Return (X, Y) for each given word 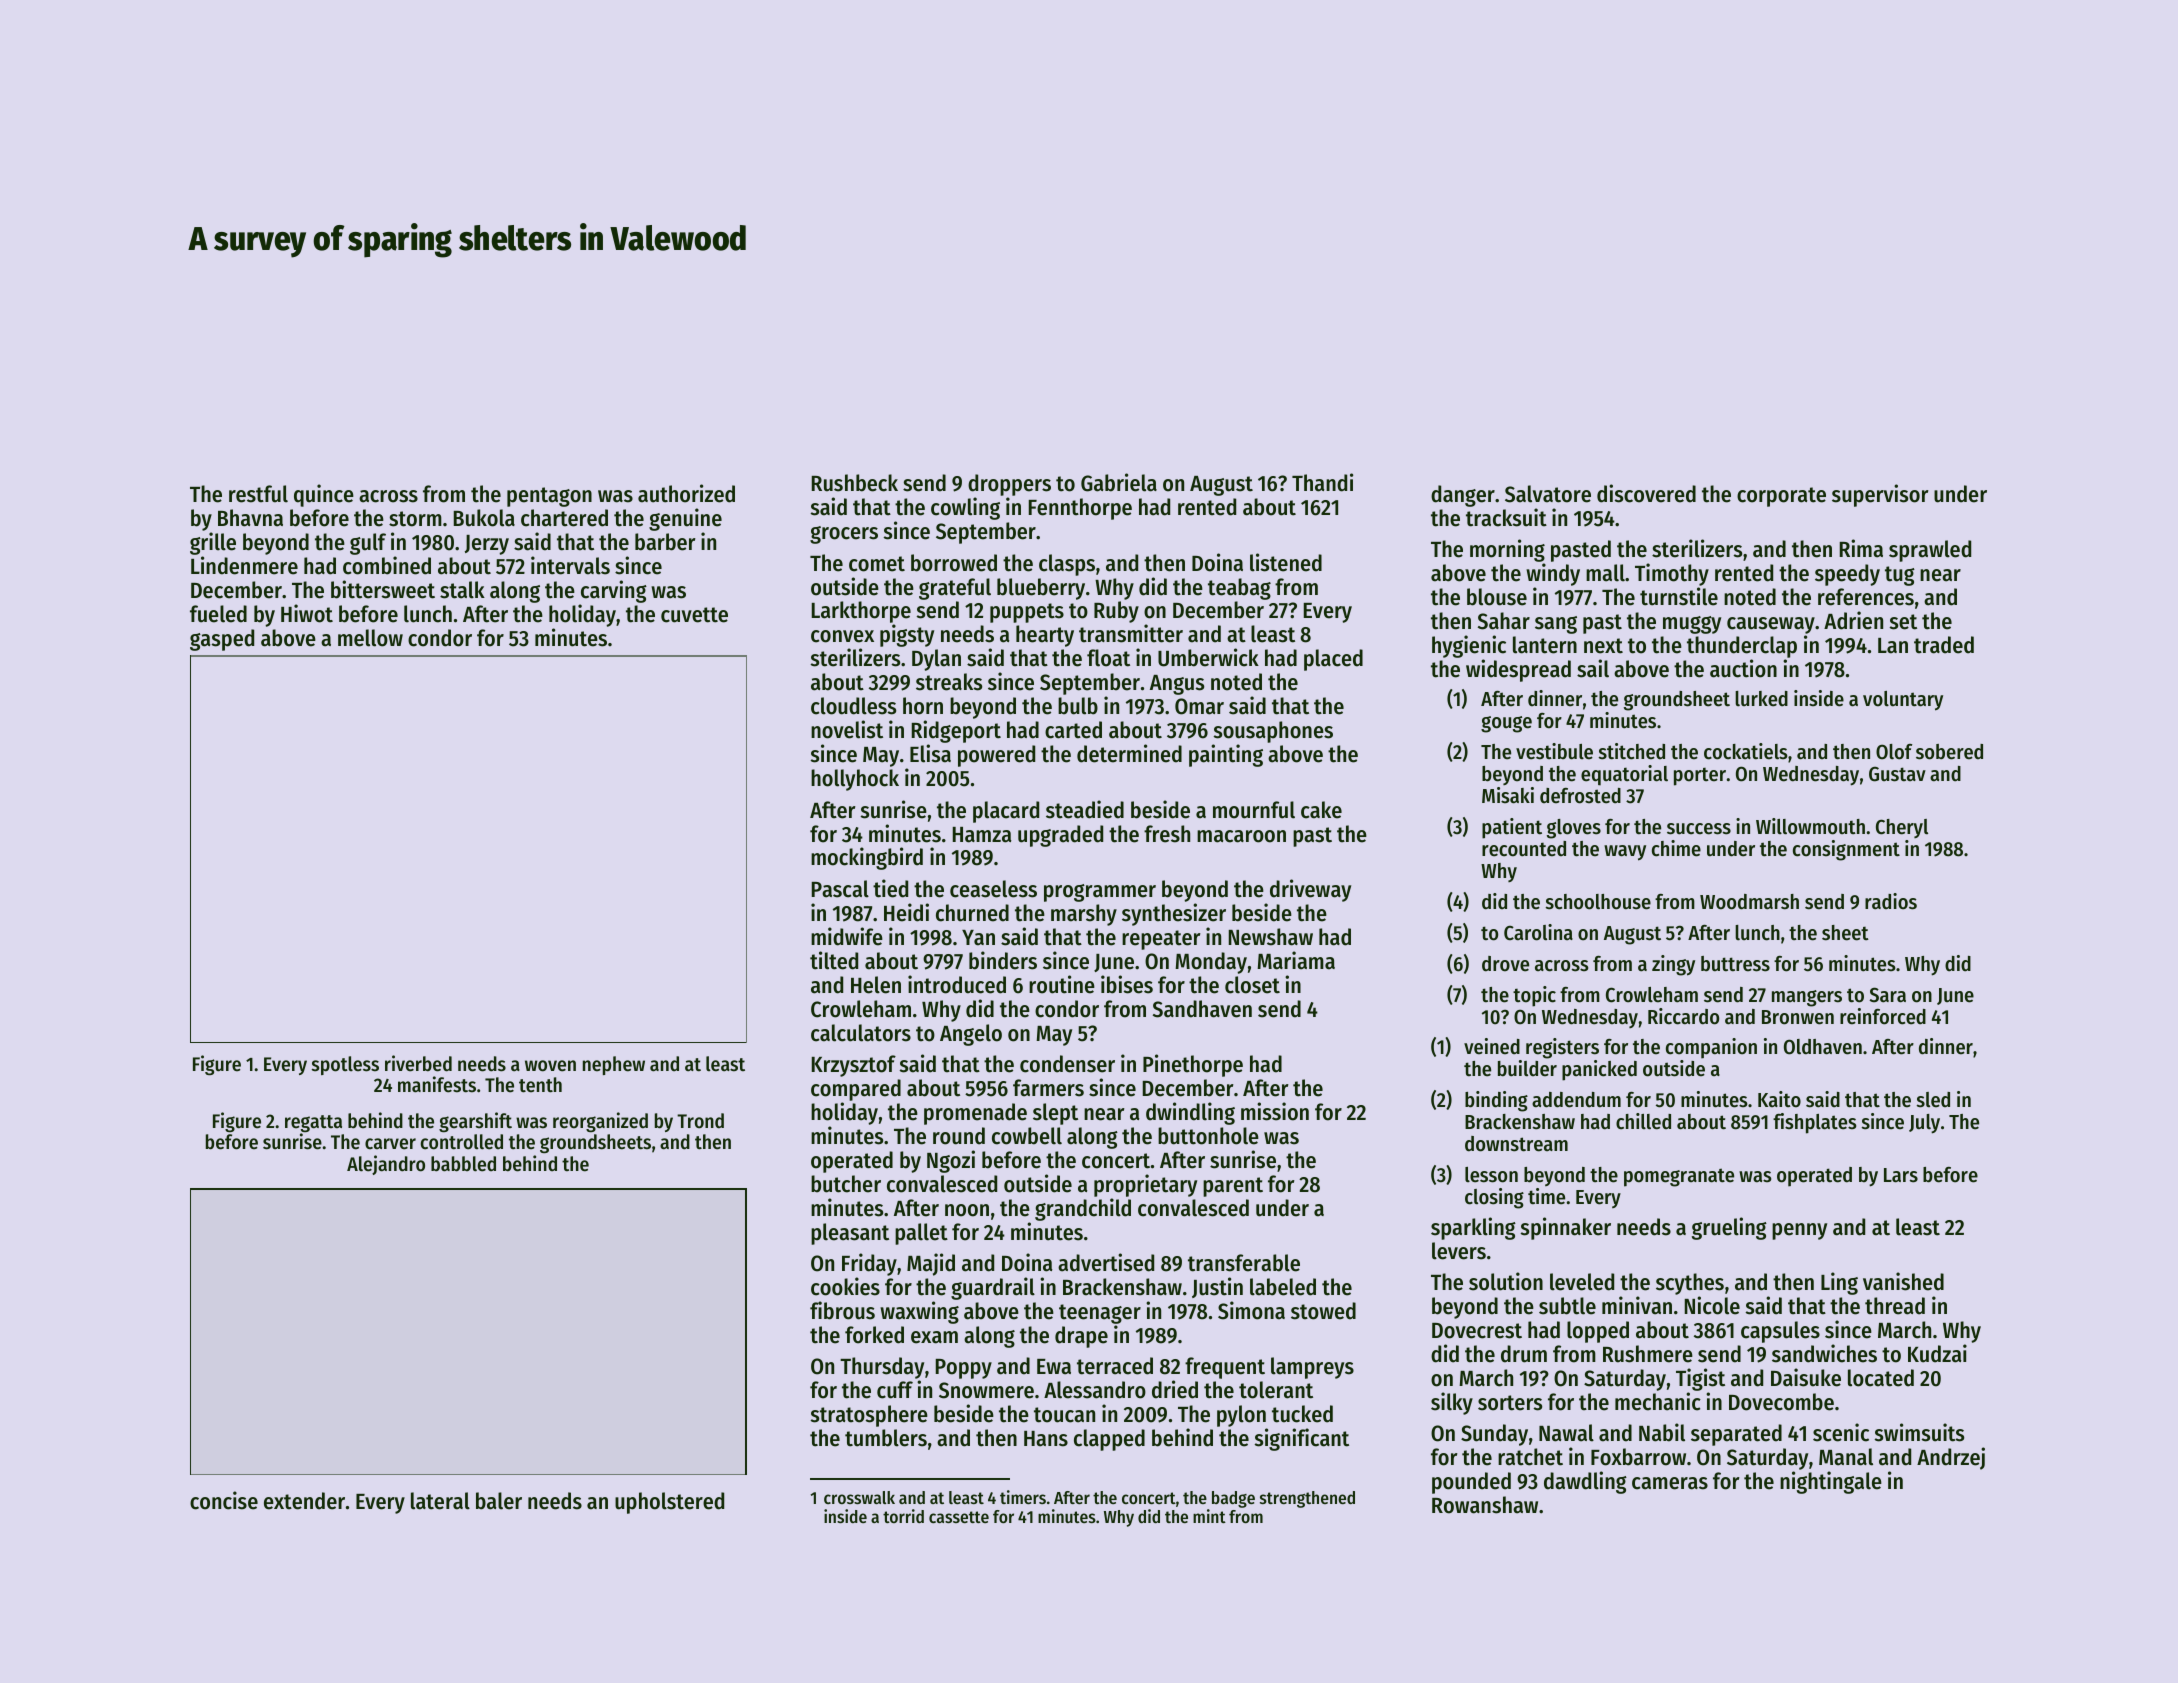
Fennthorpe (1080, 509)
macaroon (1241, 836)
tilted (834, 960)
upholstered (669, 1503)
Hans (1046, 1439)
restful (258, 494)
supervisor (1880, 495)
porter (1700, 776)
